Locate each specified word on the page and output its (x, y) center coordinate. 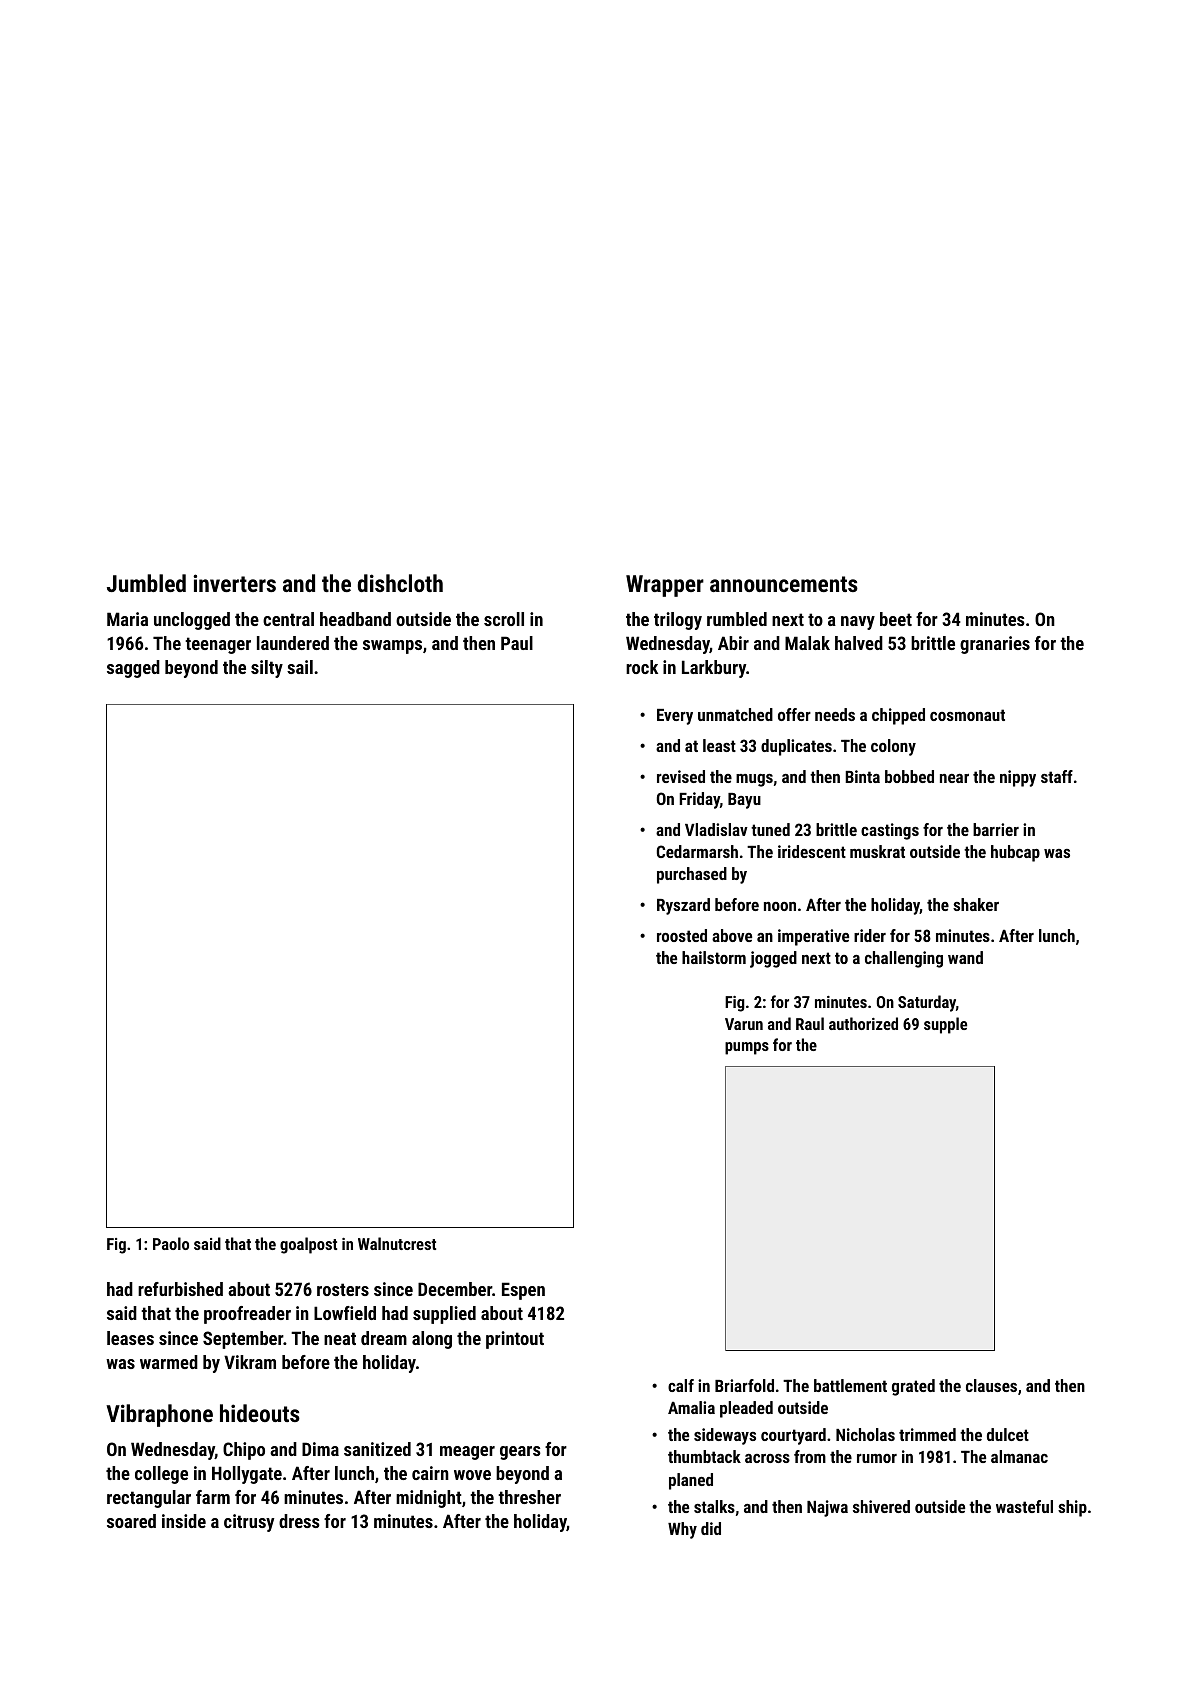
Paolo (171, 1243)
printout (515, 1340)
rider (870, 935)
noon (780, 906)
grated (913, 1387)
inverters (234, 583)
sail (300, 667)
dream (384, 1338)
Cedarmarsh (697, 851)
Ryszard (683, 906)
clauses (991, 1385)
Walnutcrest (397, 1243)
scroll (504, 619)
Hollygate (247, 1475)
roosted (682, 935)
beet (896, 619)
